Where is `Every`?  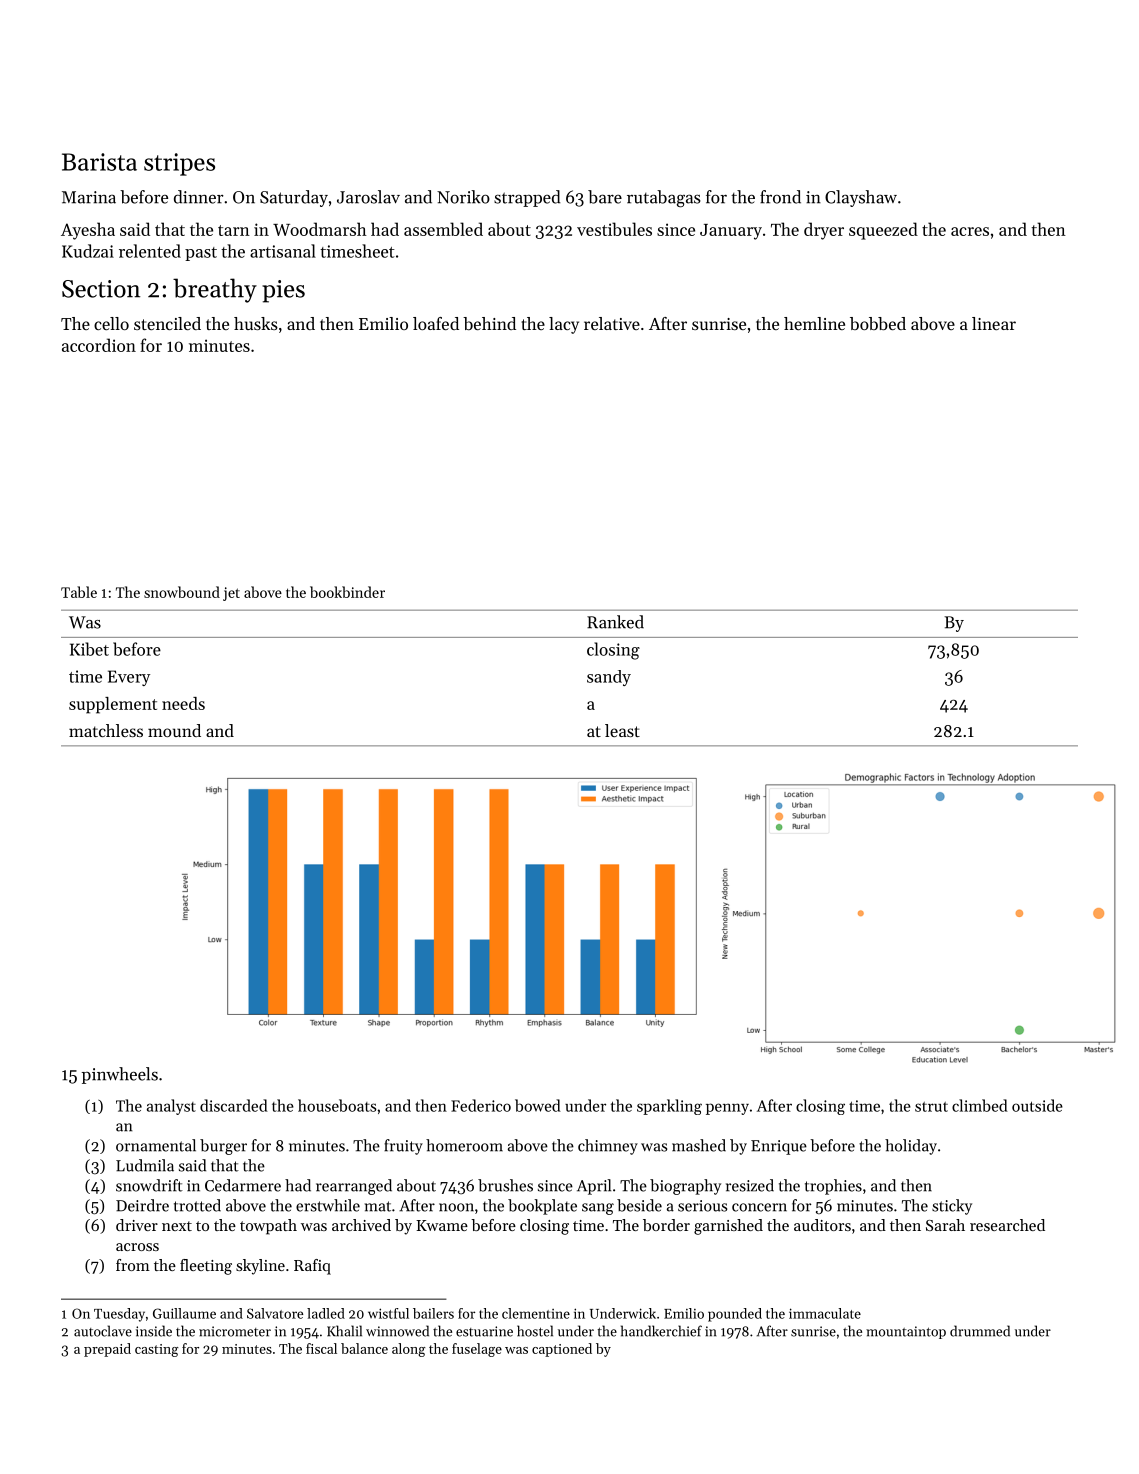
Every is located at coordinates (129, 678).
